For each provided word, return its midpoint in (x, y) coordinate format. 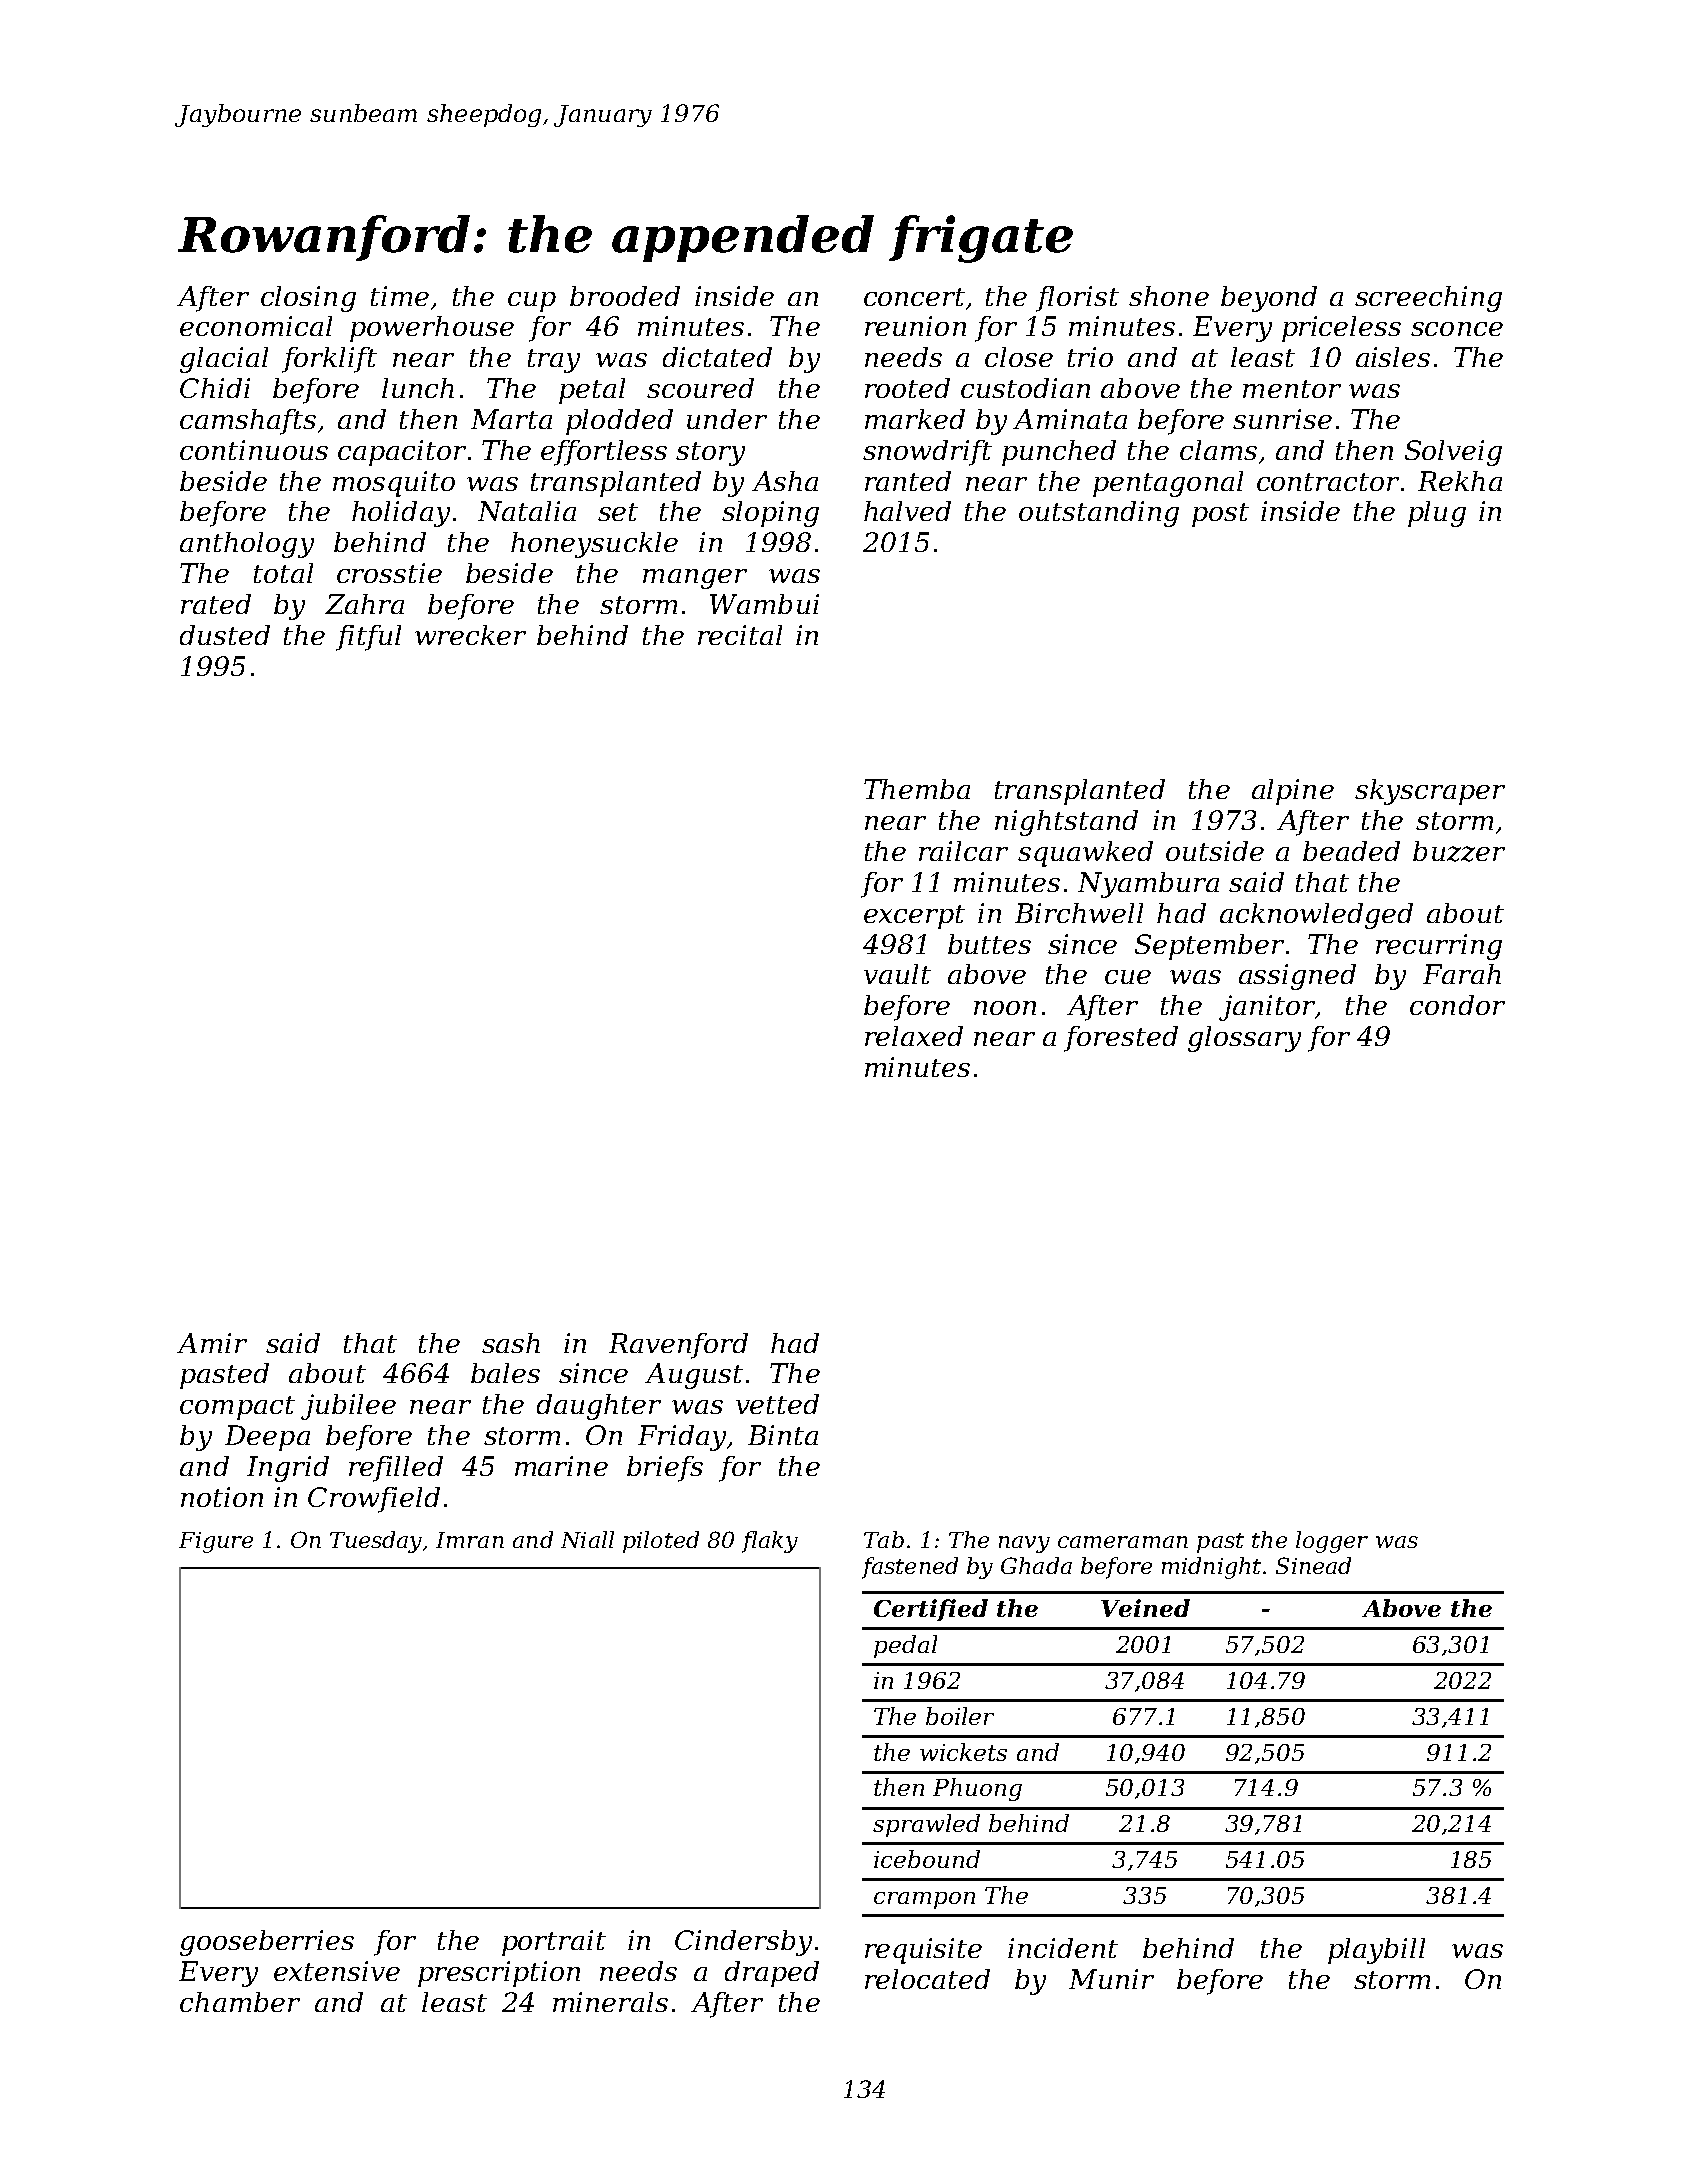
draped (772, 1974)
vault (897, 974)
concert (914, 297)
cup (532, 302)
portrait (554, 1943)
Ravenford (678, 1346)
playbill (1376, 1951)
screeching (1428, 299)
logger (1332, 1542)
